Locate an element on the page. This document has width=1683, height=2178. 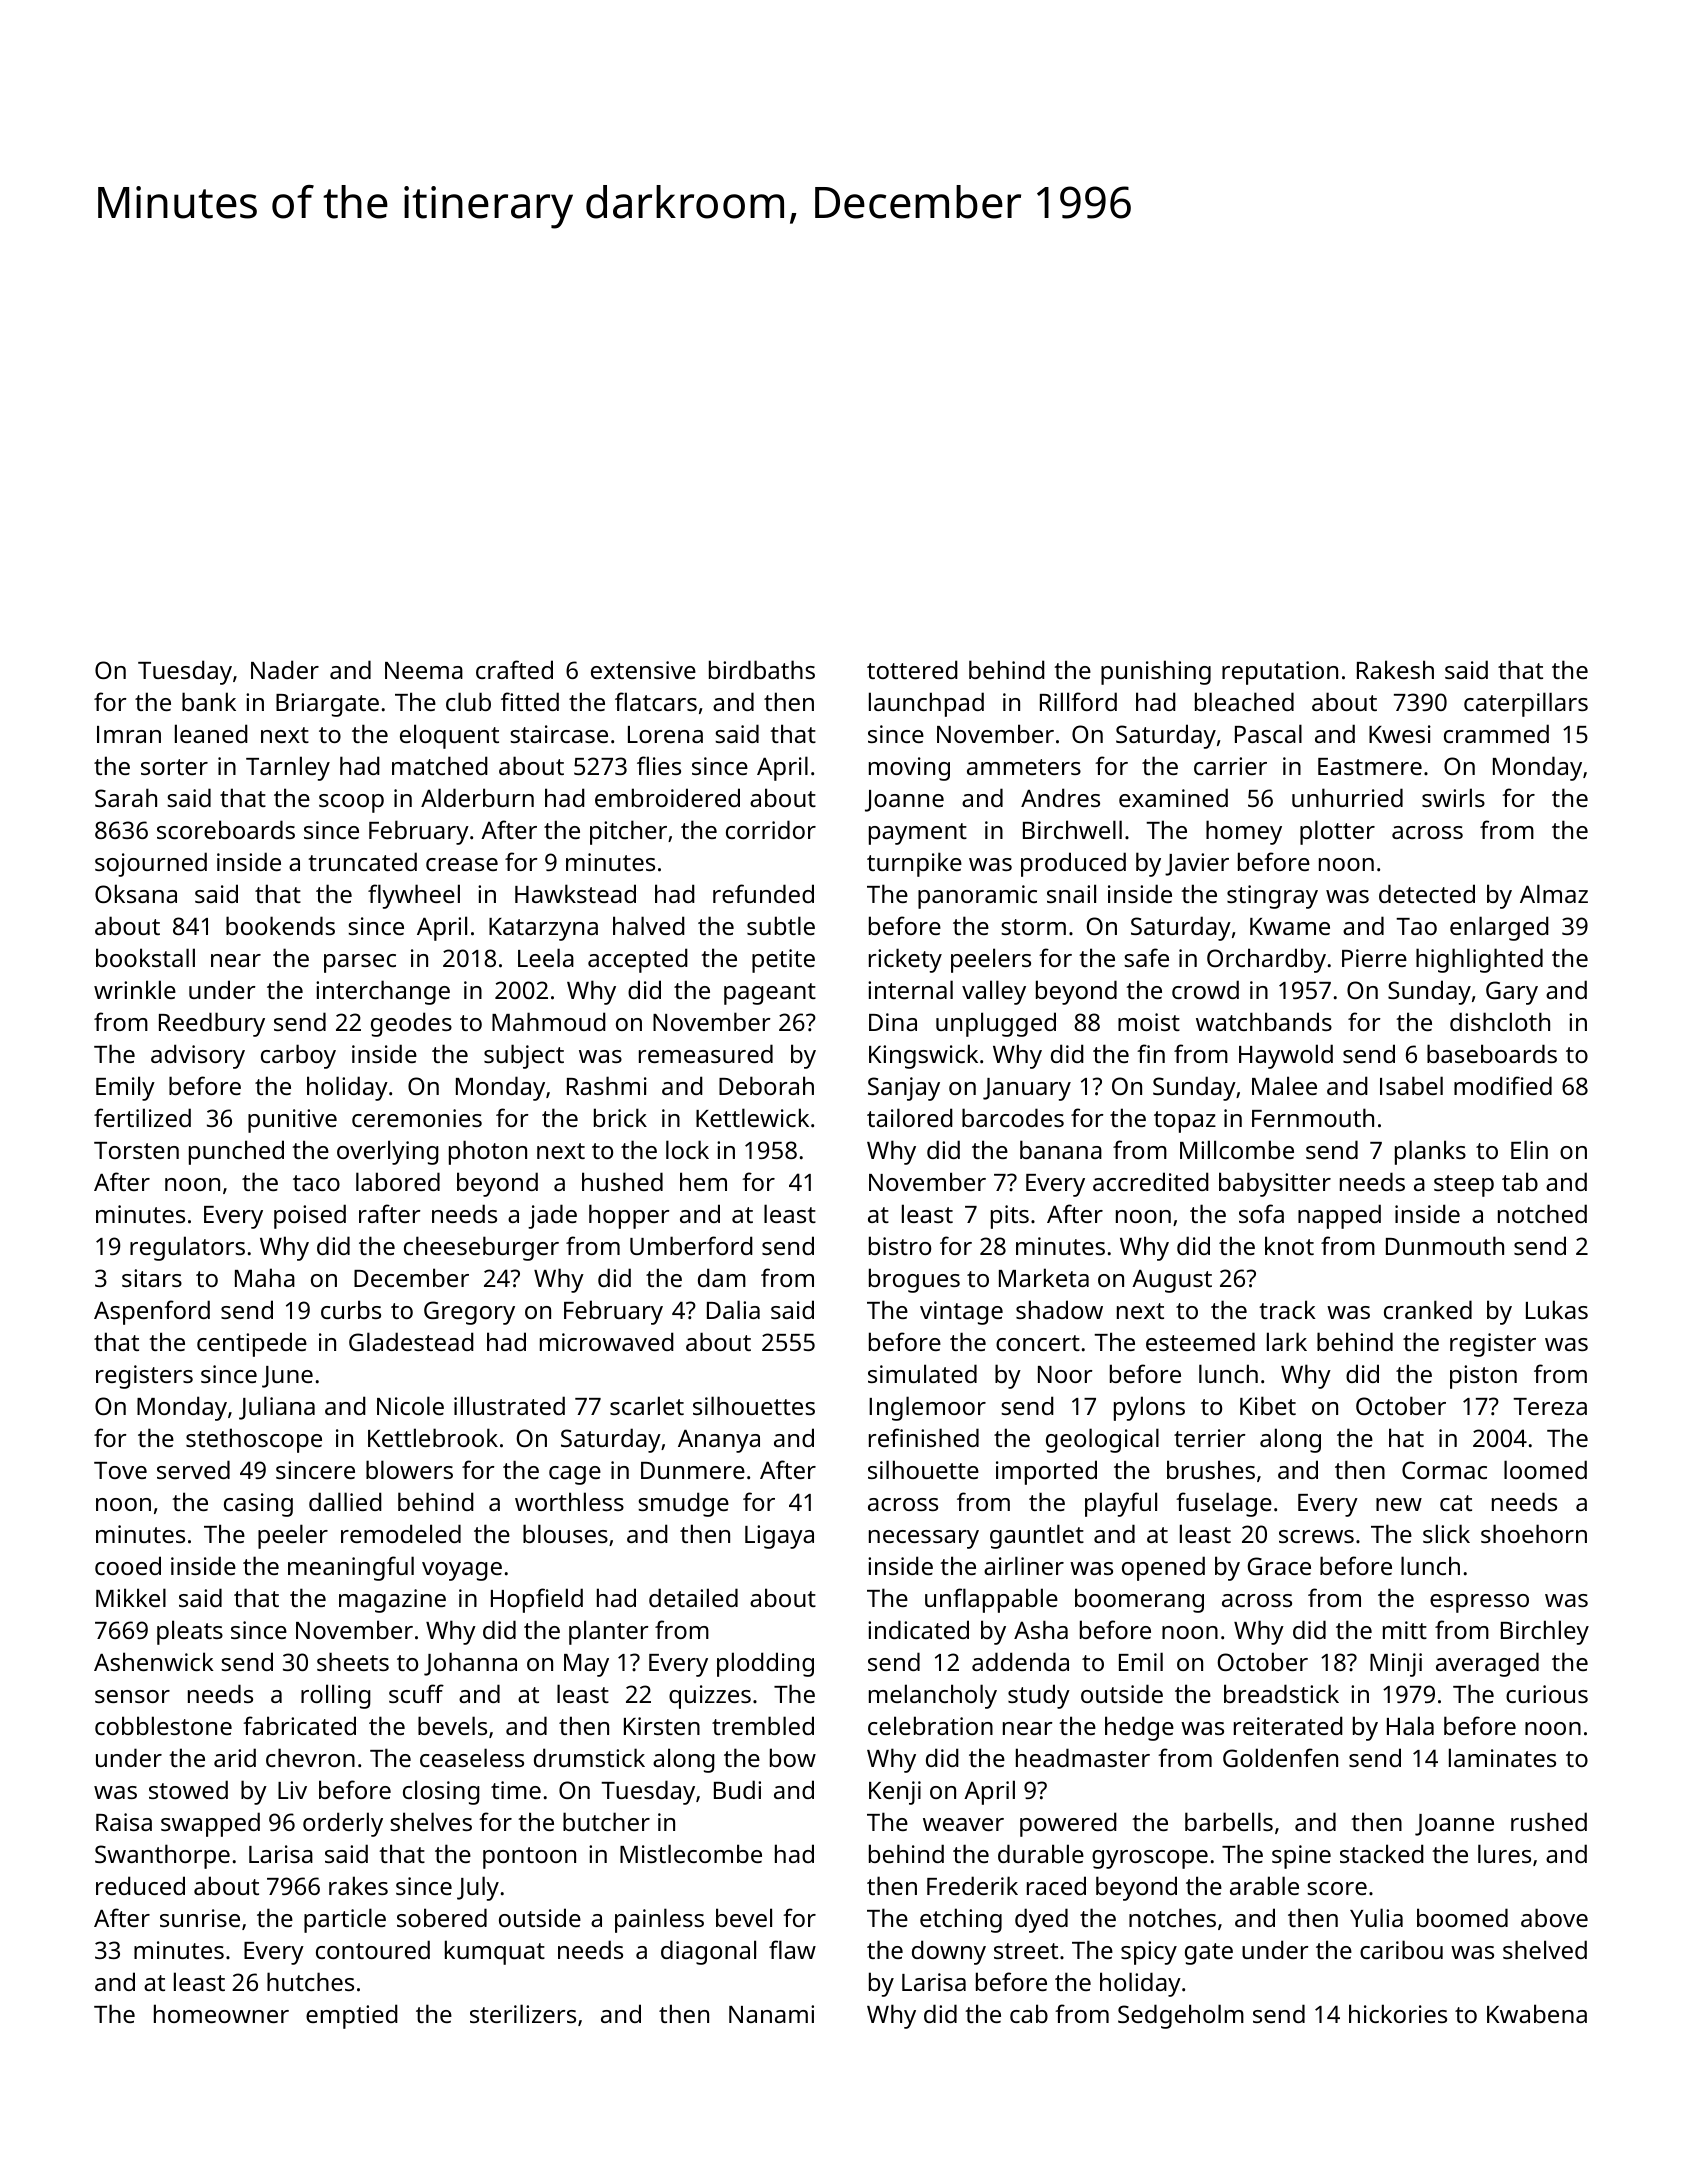
Almaz is located at coordinates (1554, 893).
